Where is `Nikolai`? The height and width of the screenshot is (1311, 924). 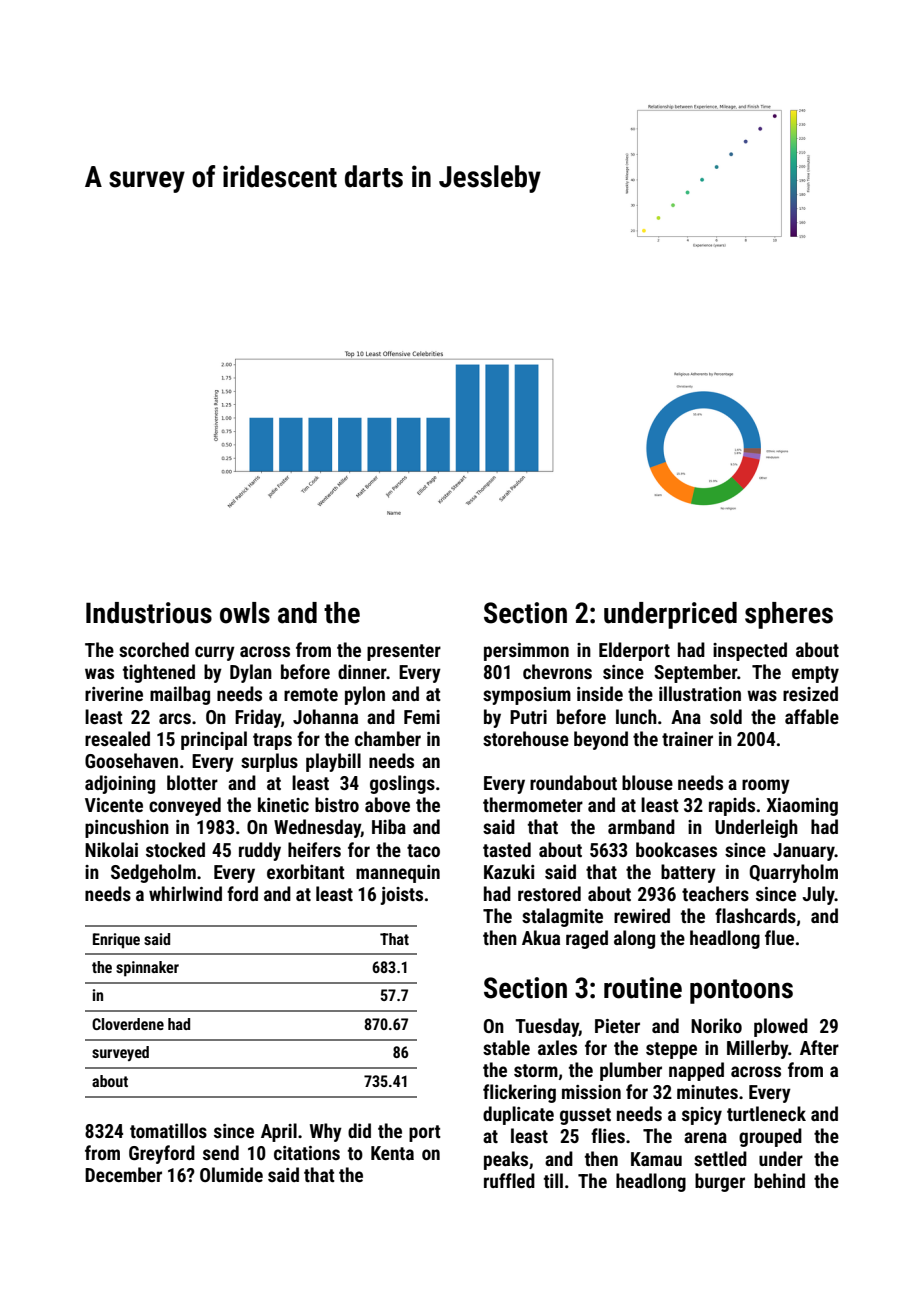 Nikolai is located at coordinates (111, 849).
